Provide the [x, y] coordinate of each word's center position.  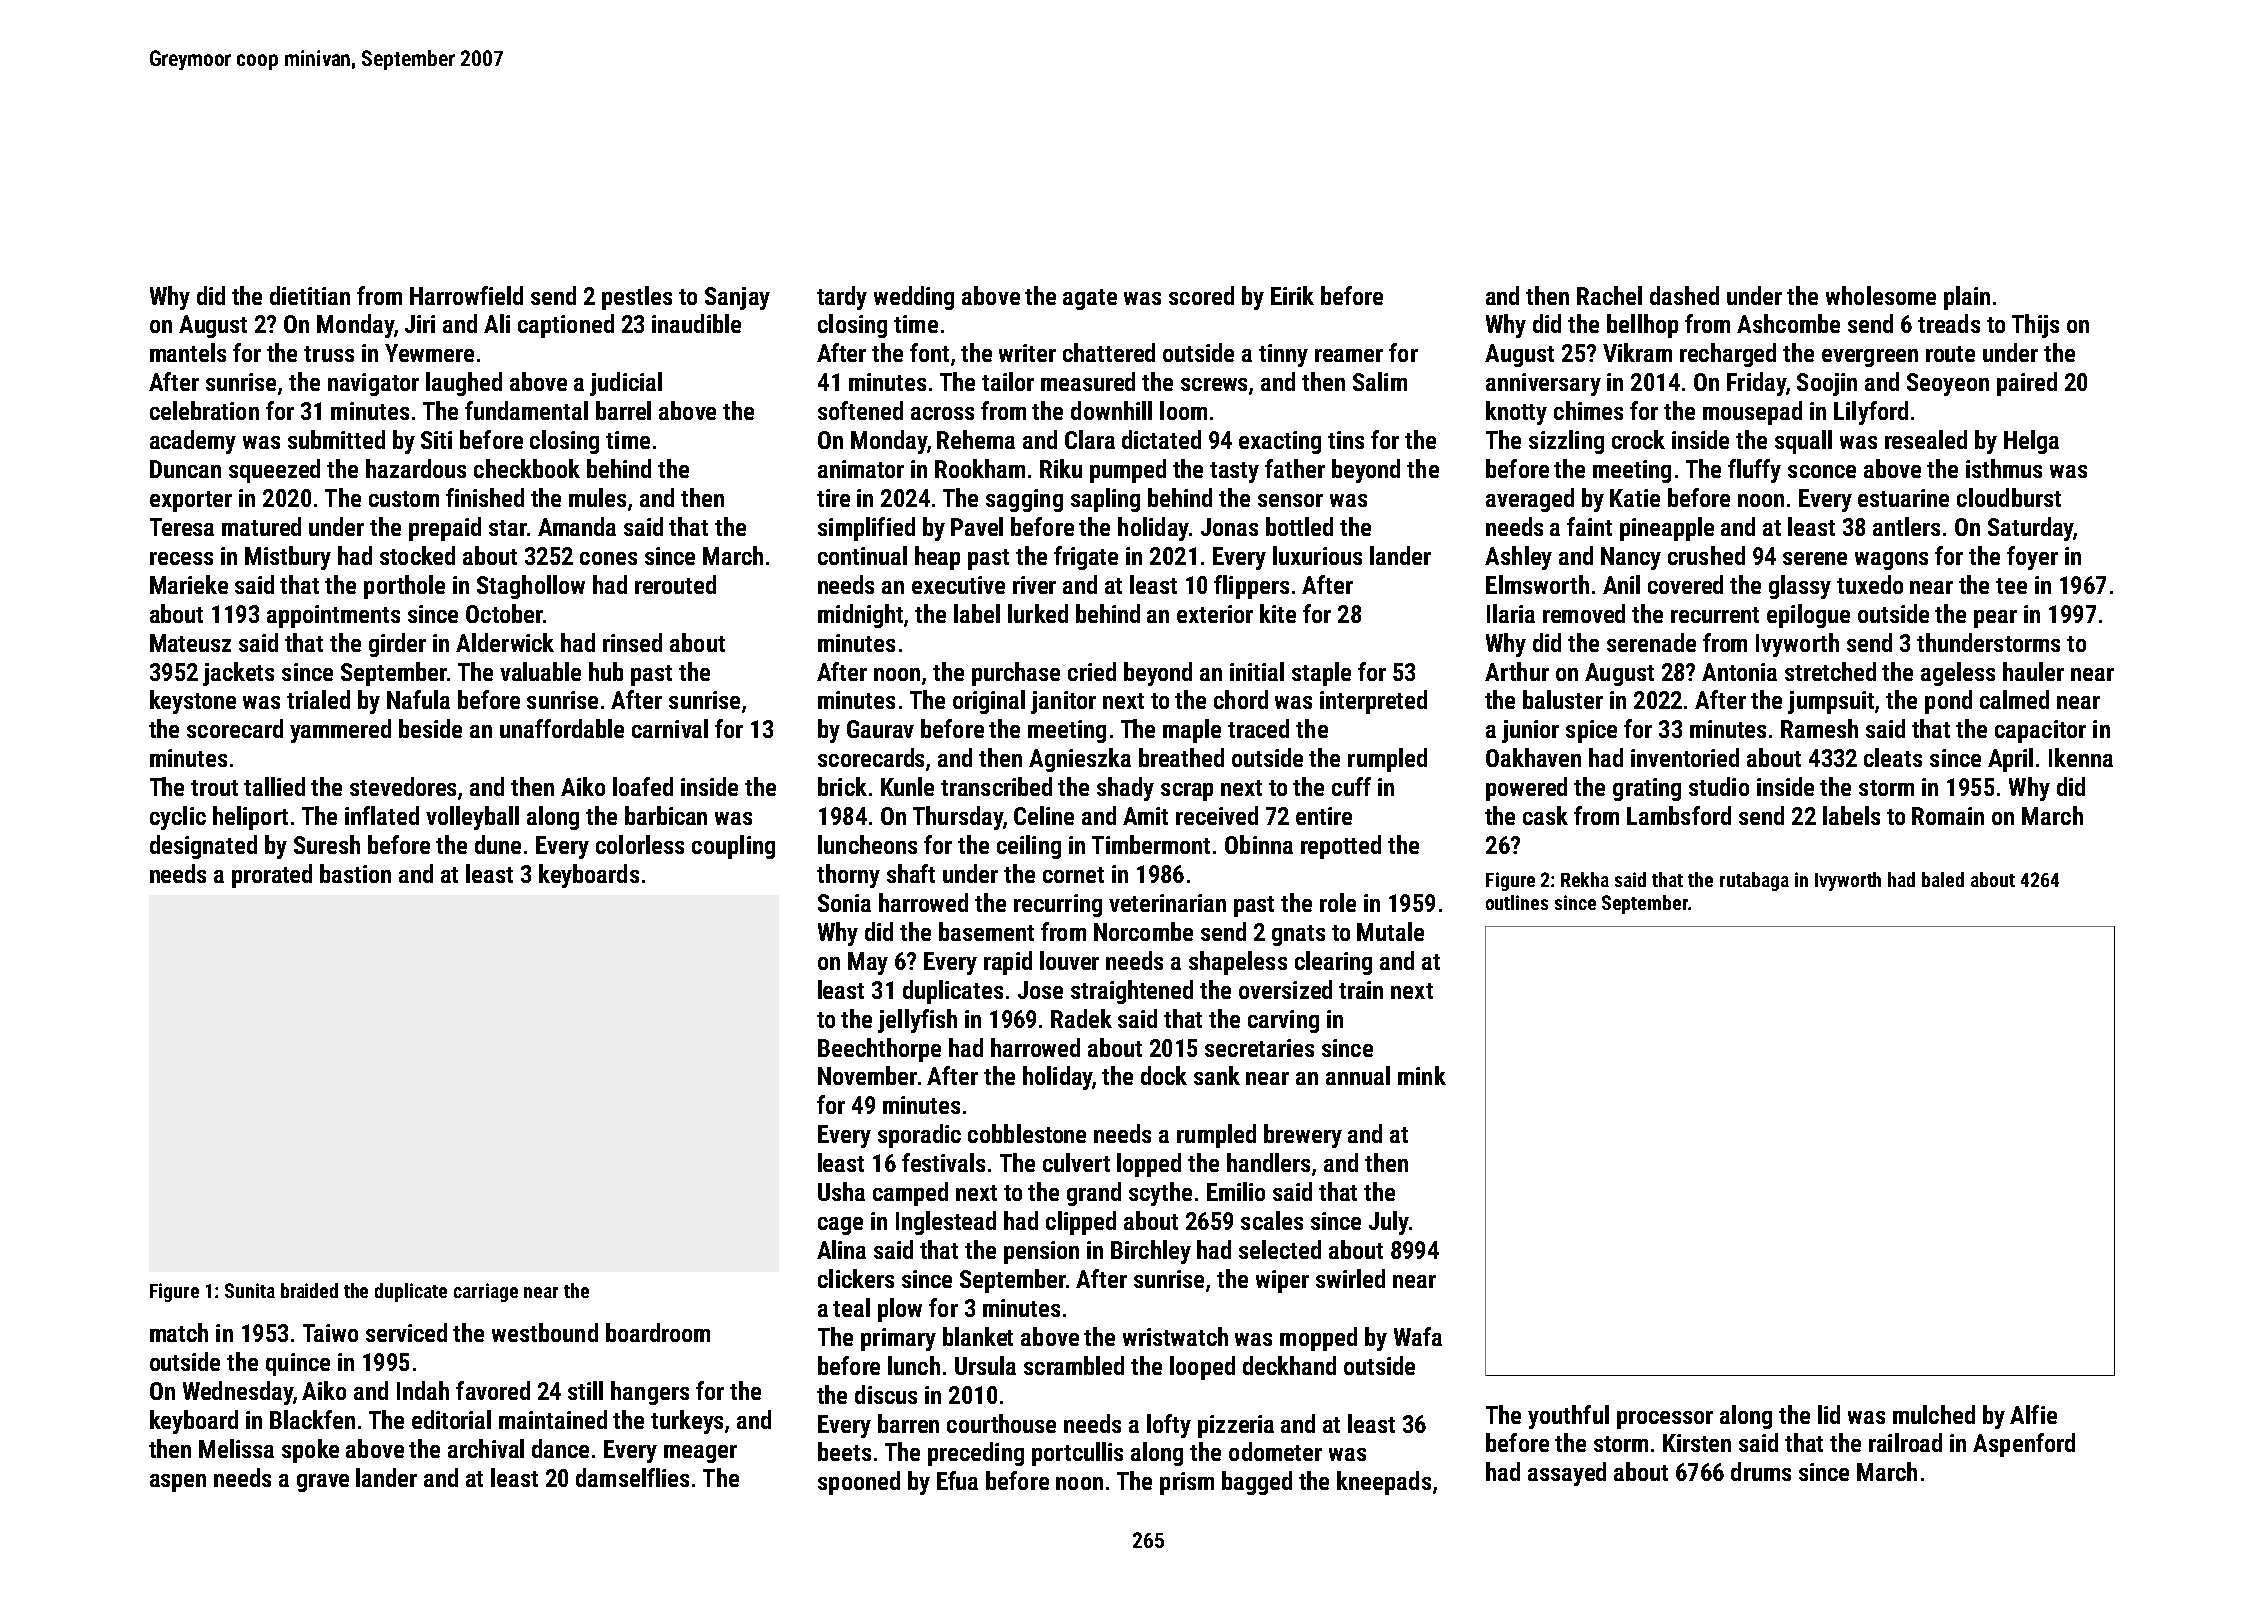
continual [862, 555]
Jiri [420, 324]
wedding [914, 298]
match [179, 1332]
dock [1164, 1075]
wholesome [1881, 295]
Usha [841, 1191]
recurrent [1715, 615]
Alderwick [505, 642]
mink [1422, 1075]
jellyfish [917, 1021]
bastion [355, 873]
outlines [1517, 902]
